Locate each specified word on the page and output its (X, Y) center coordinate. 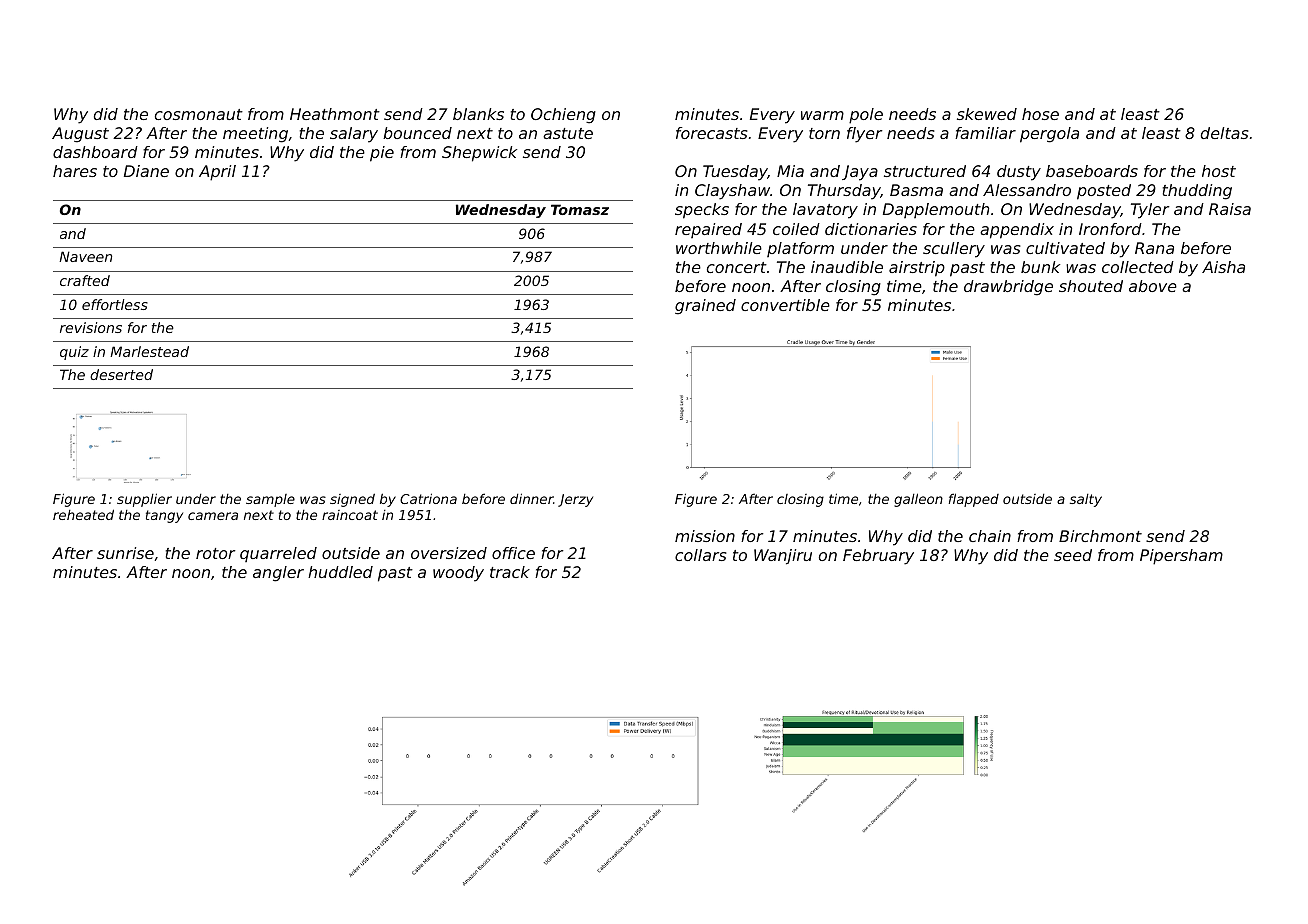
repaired (708, 230)
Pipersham (1181, 557)
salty (1086, 500)
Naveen (85, 256)
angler (278, 574)
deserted (121, 374)
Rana (1154, 248)
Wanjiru (783, 557)
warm (822, 115)
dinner (531, 498)
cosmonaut (199, 114)
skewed (987, 114)
